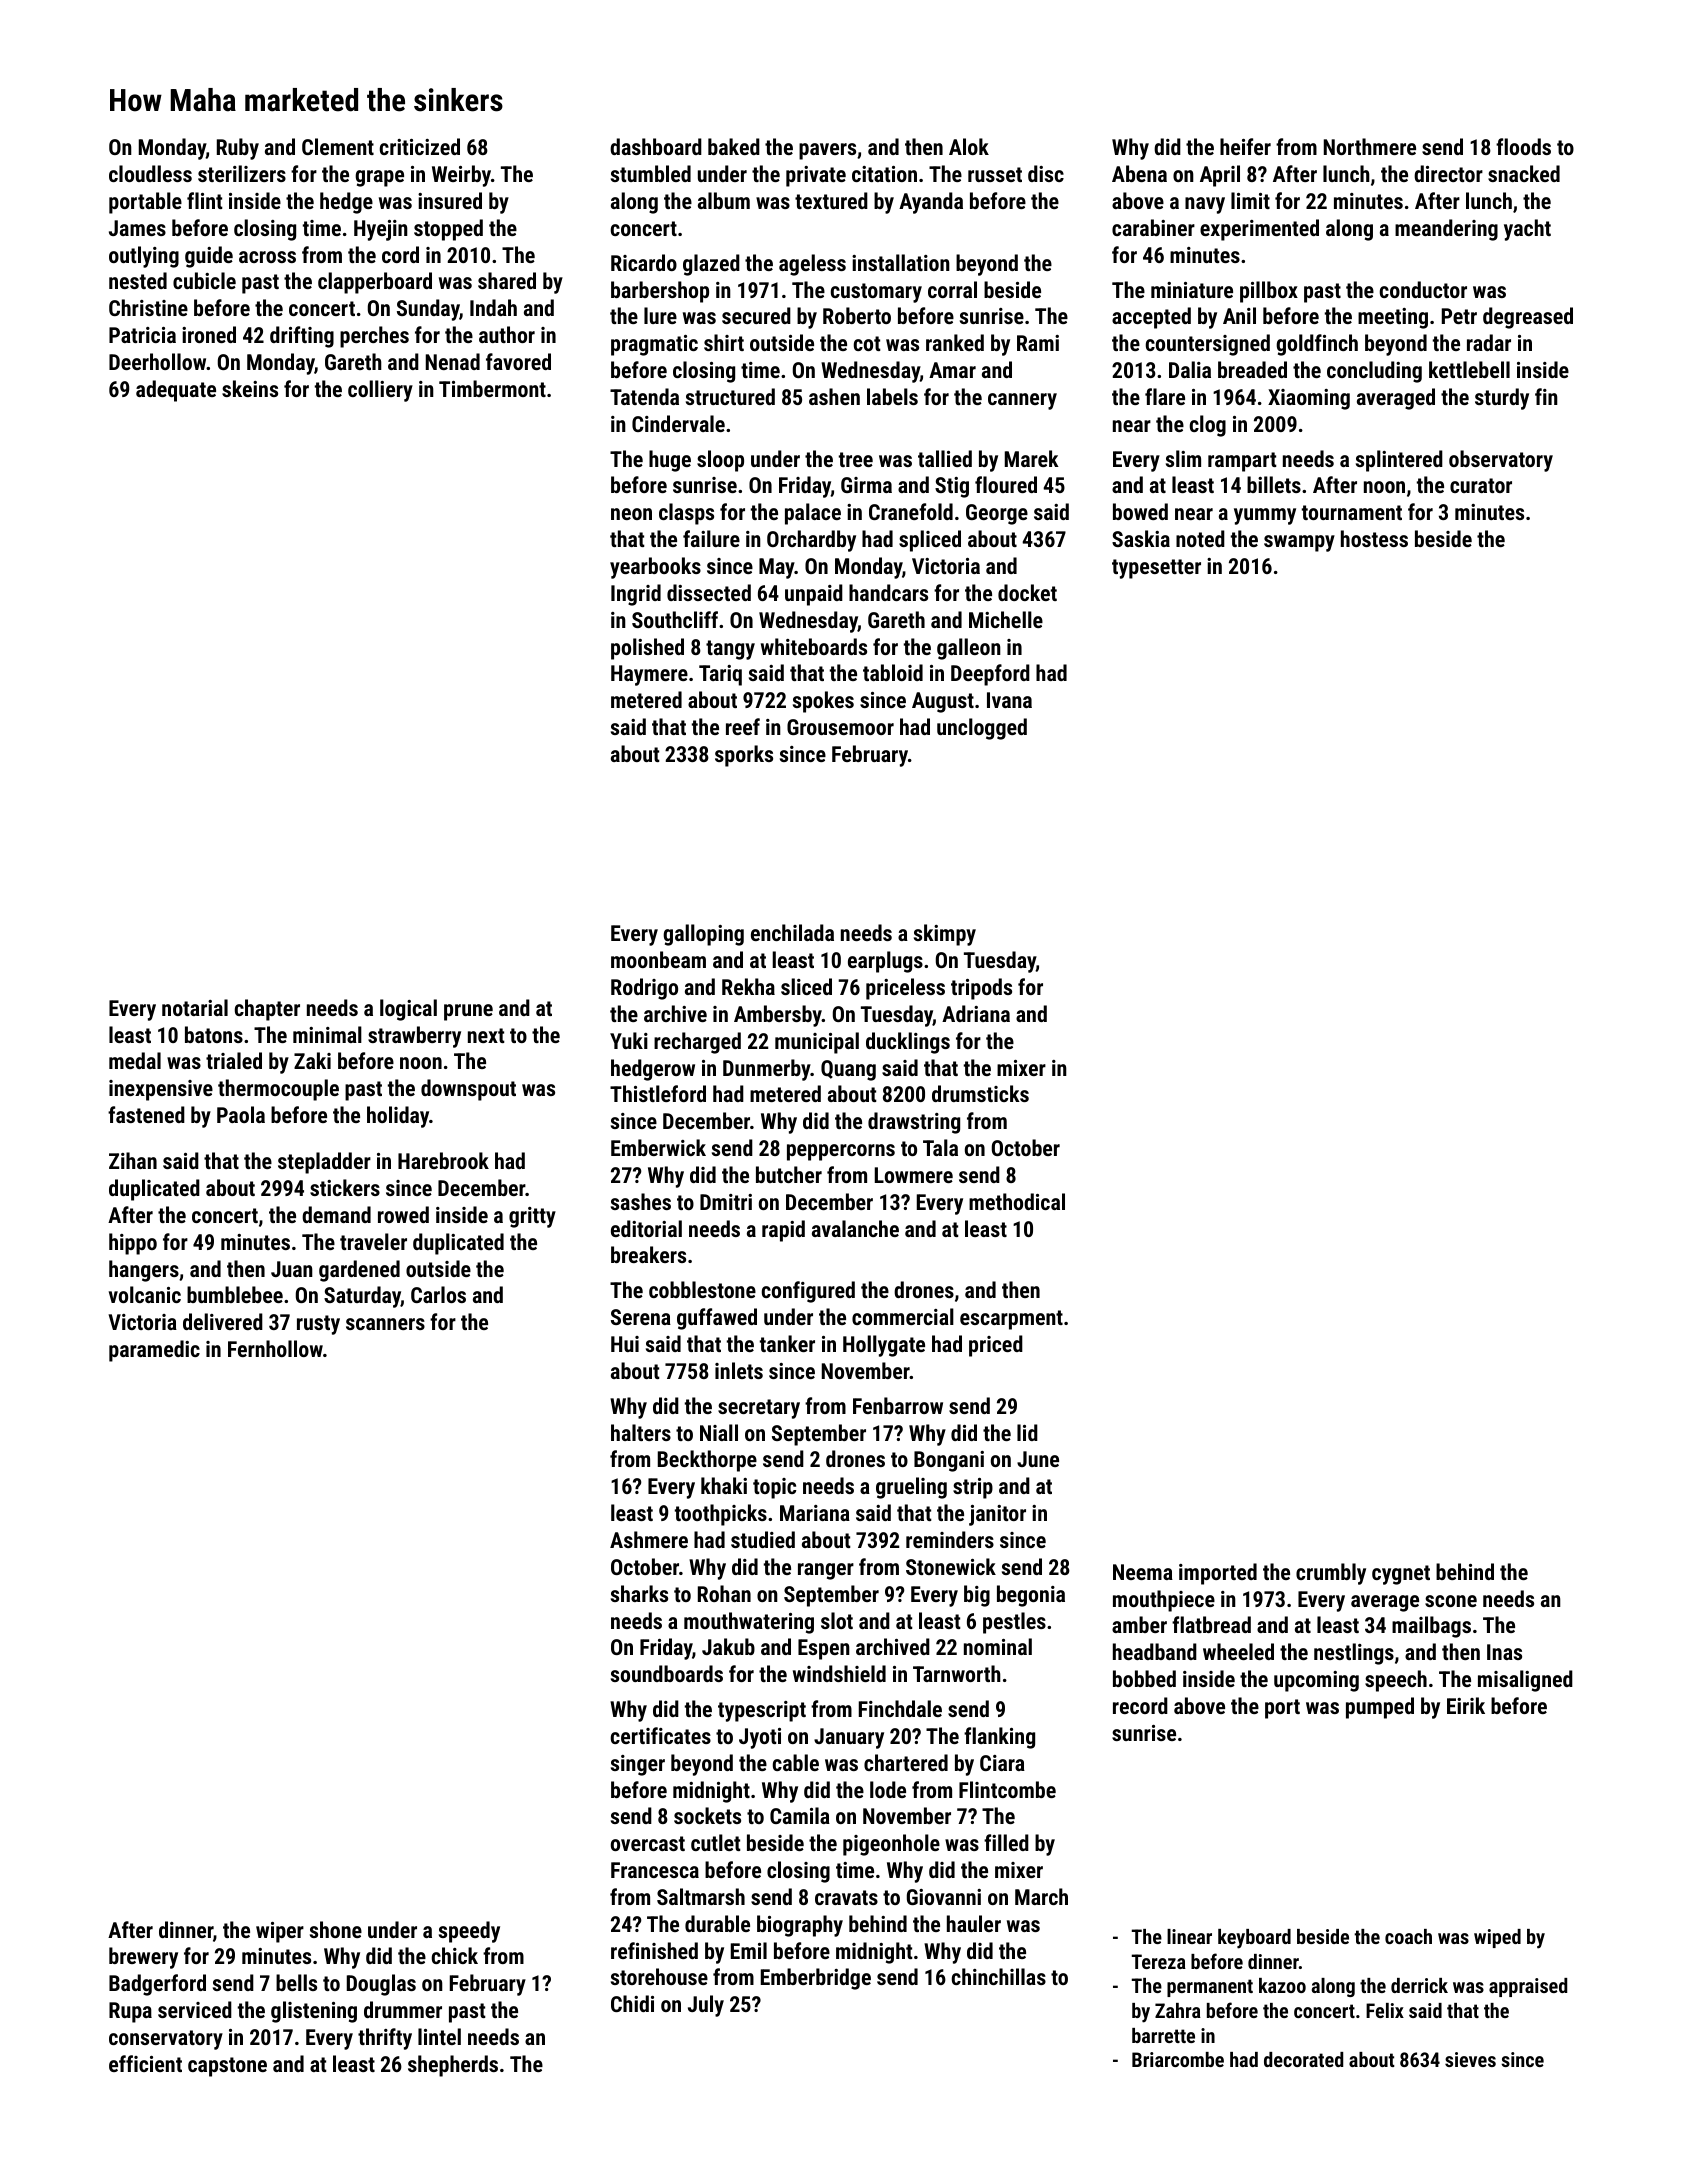  I want to click on favored, so click(518, 361).
